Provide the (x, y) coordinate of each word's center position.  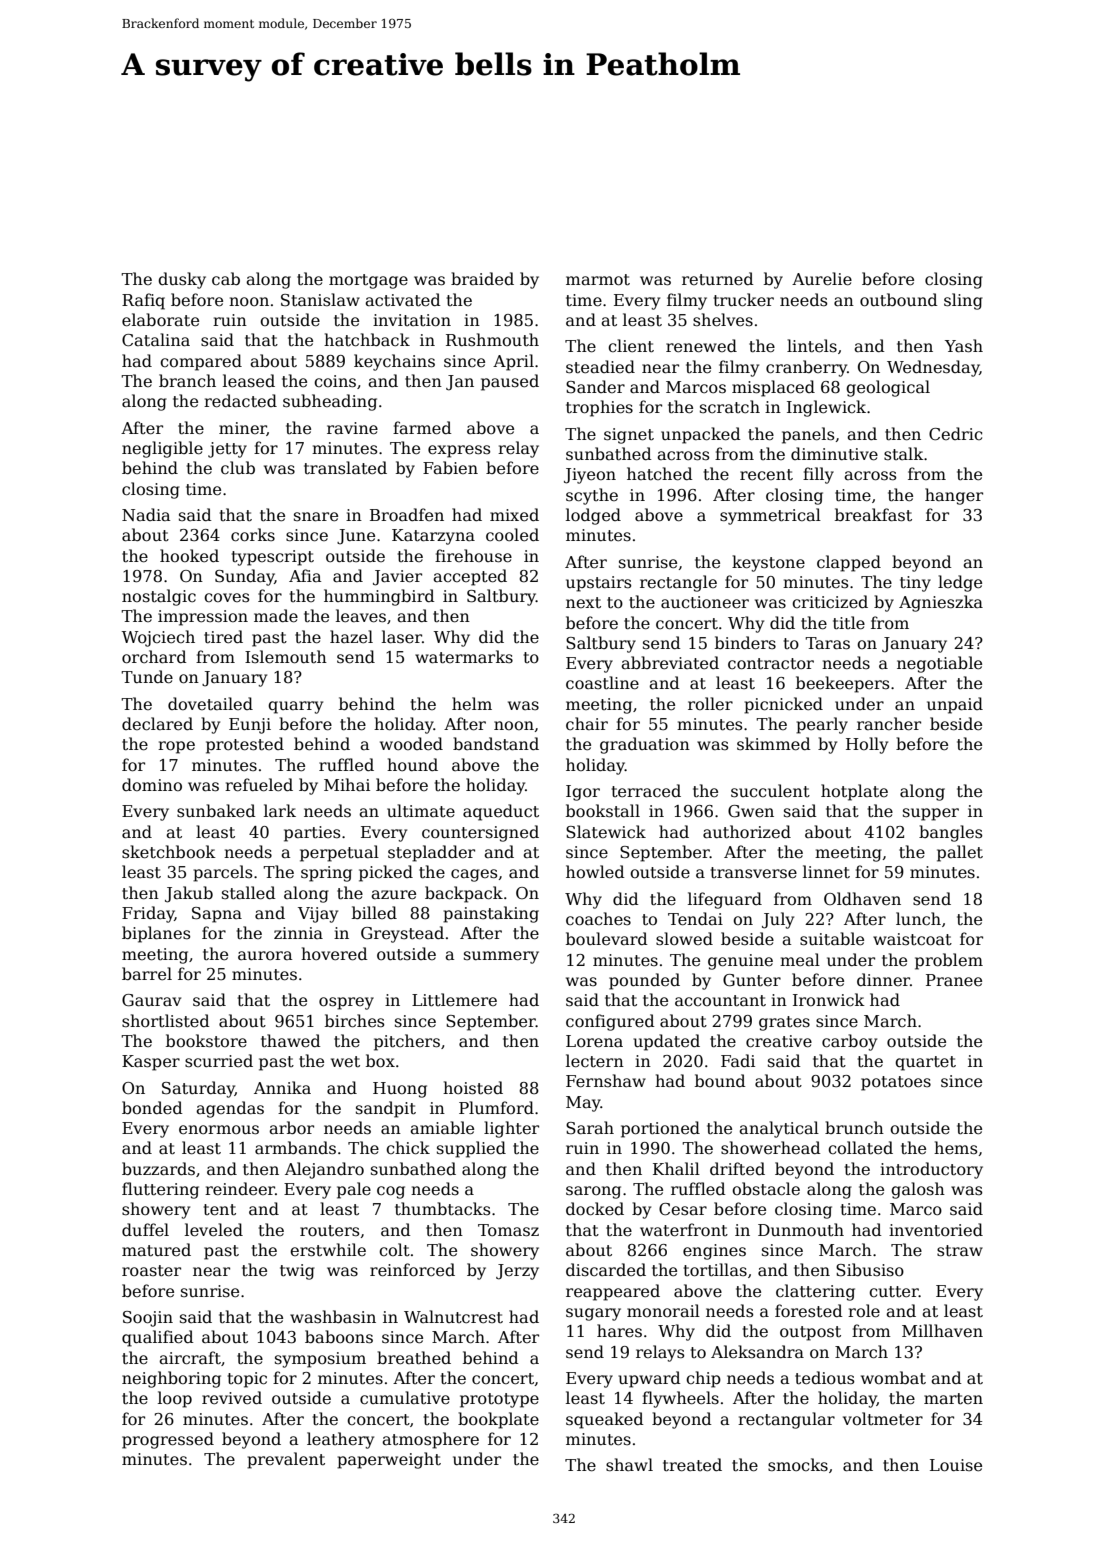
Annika (282, 1088)
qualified (158, 1338)
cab (226, 279)
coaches (598, 919)
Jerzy (517, 1272)
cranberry (806, 368)
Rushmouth (492, 340)
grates (784, 1023)
